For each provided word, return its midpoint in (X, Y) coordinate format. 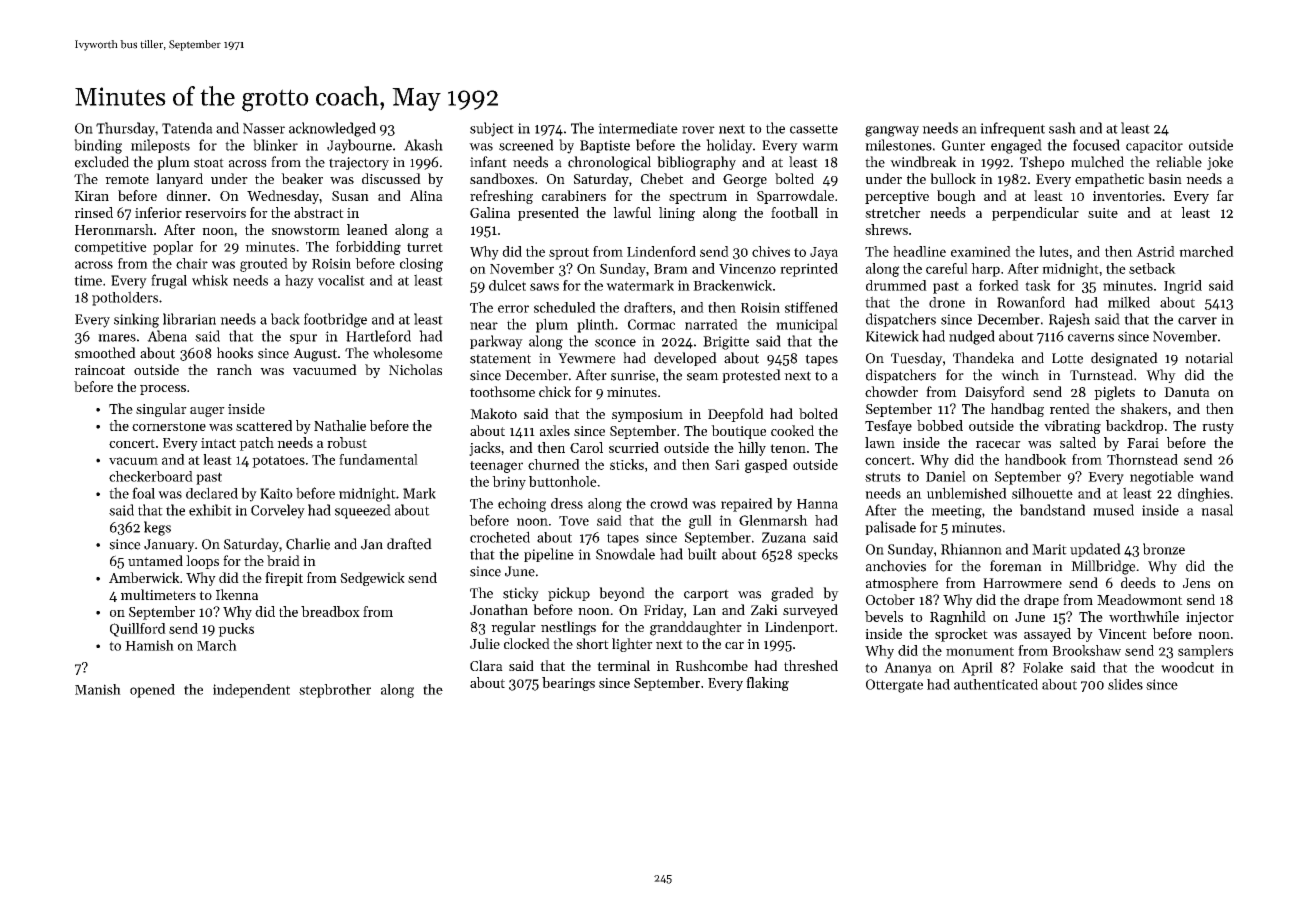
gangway (892, 131)
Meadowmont (1140, 599)
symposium (647, 415)
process (163, 390)
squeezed (363, 511)
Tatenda (187, 128)
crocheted (500, 537)
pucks (236, 630)
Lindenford (661, 251)
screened (526, 145)
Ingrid (1183, 287)
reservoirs (215, 213)
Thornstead (1142, 459)
